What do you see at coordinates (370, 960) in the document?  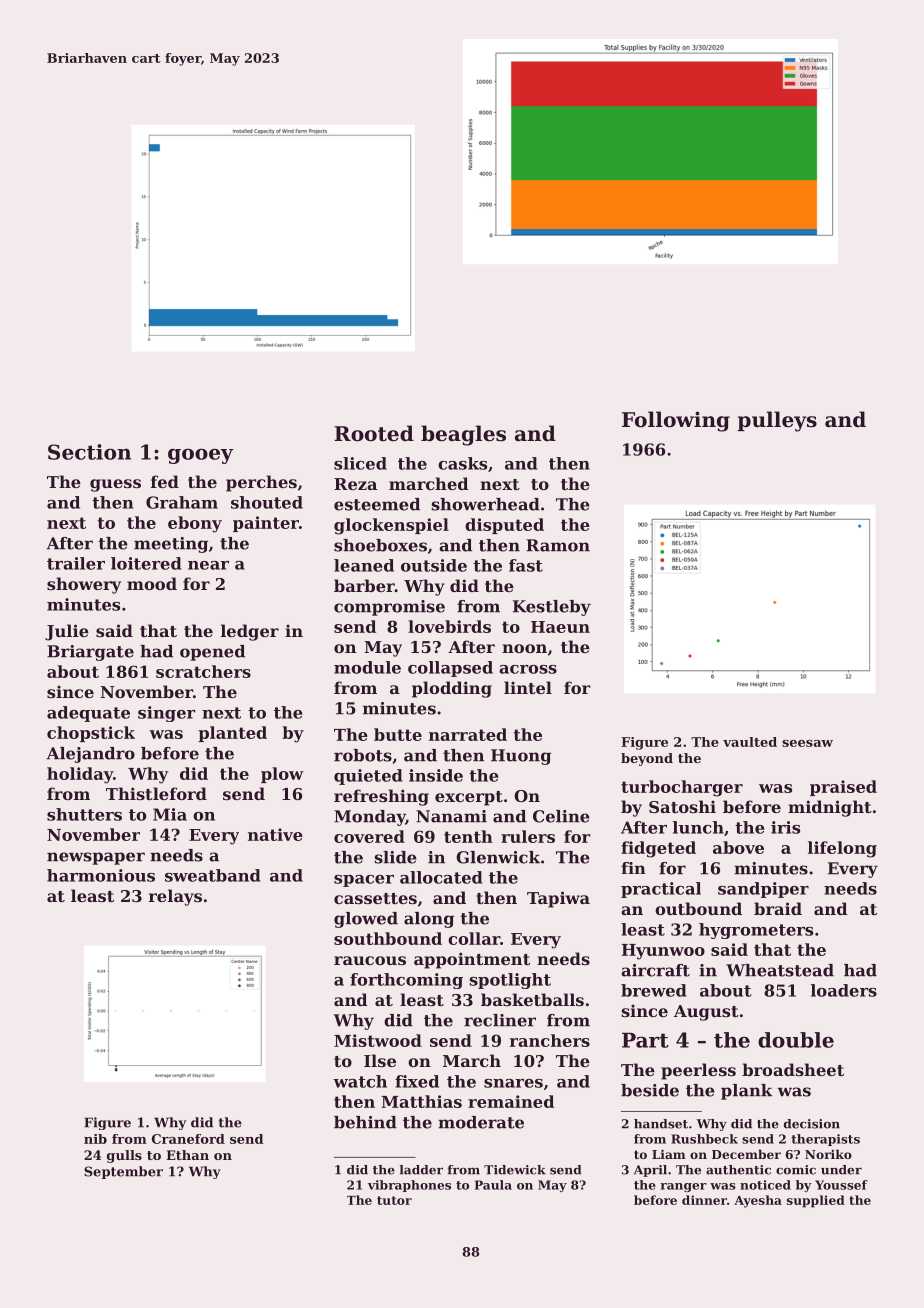 I see `raucous` at bounding box center [370, 960].
